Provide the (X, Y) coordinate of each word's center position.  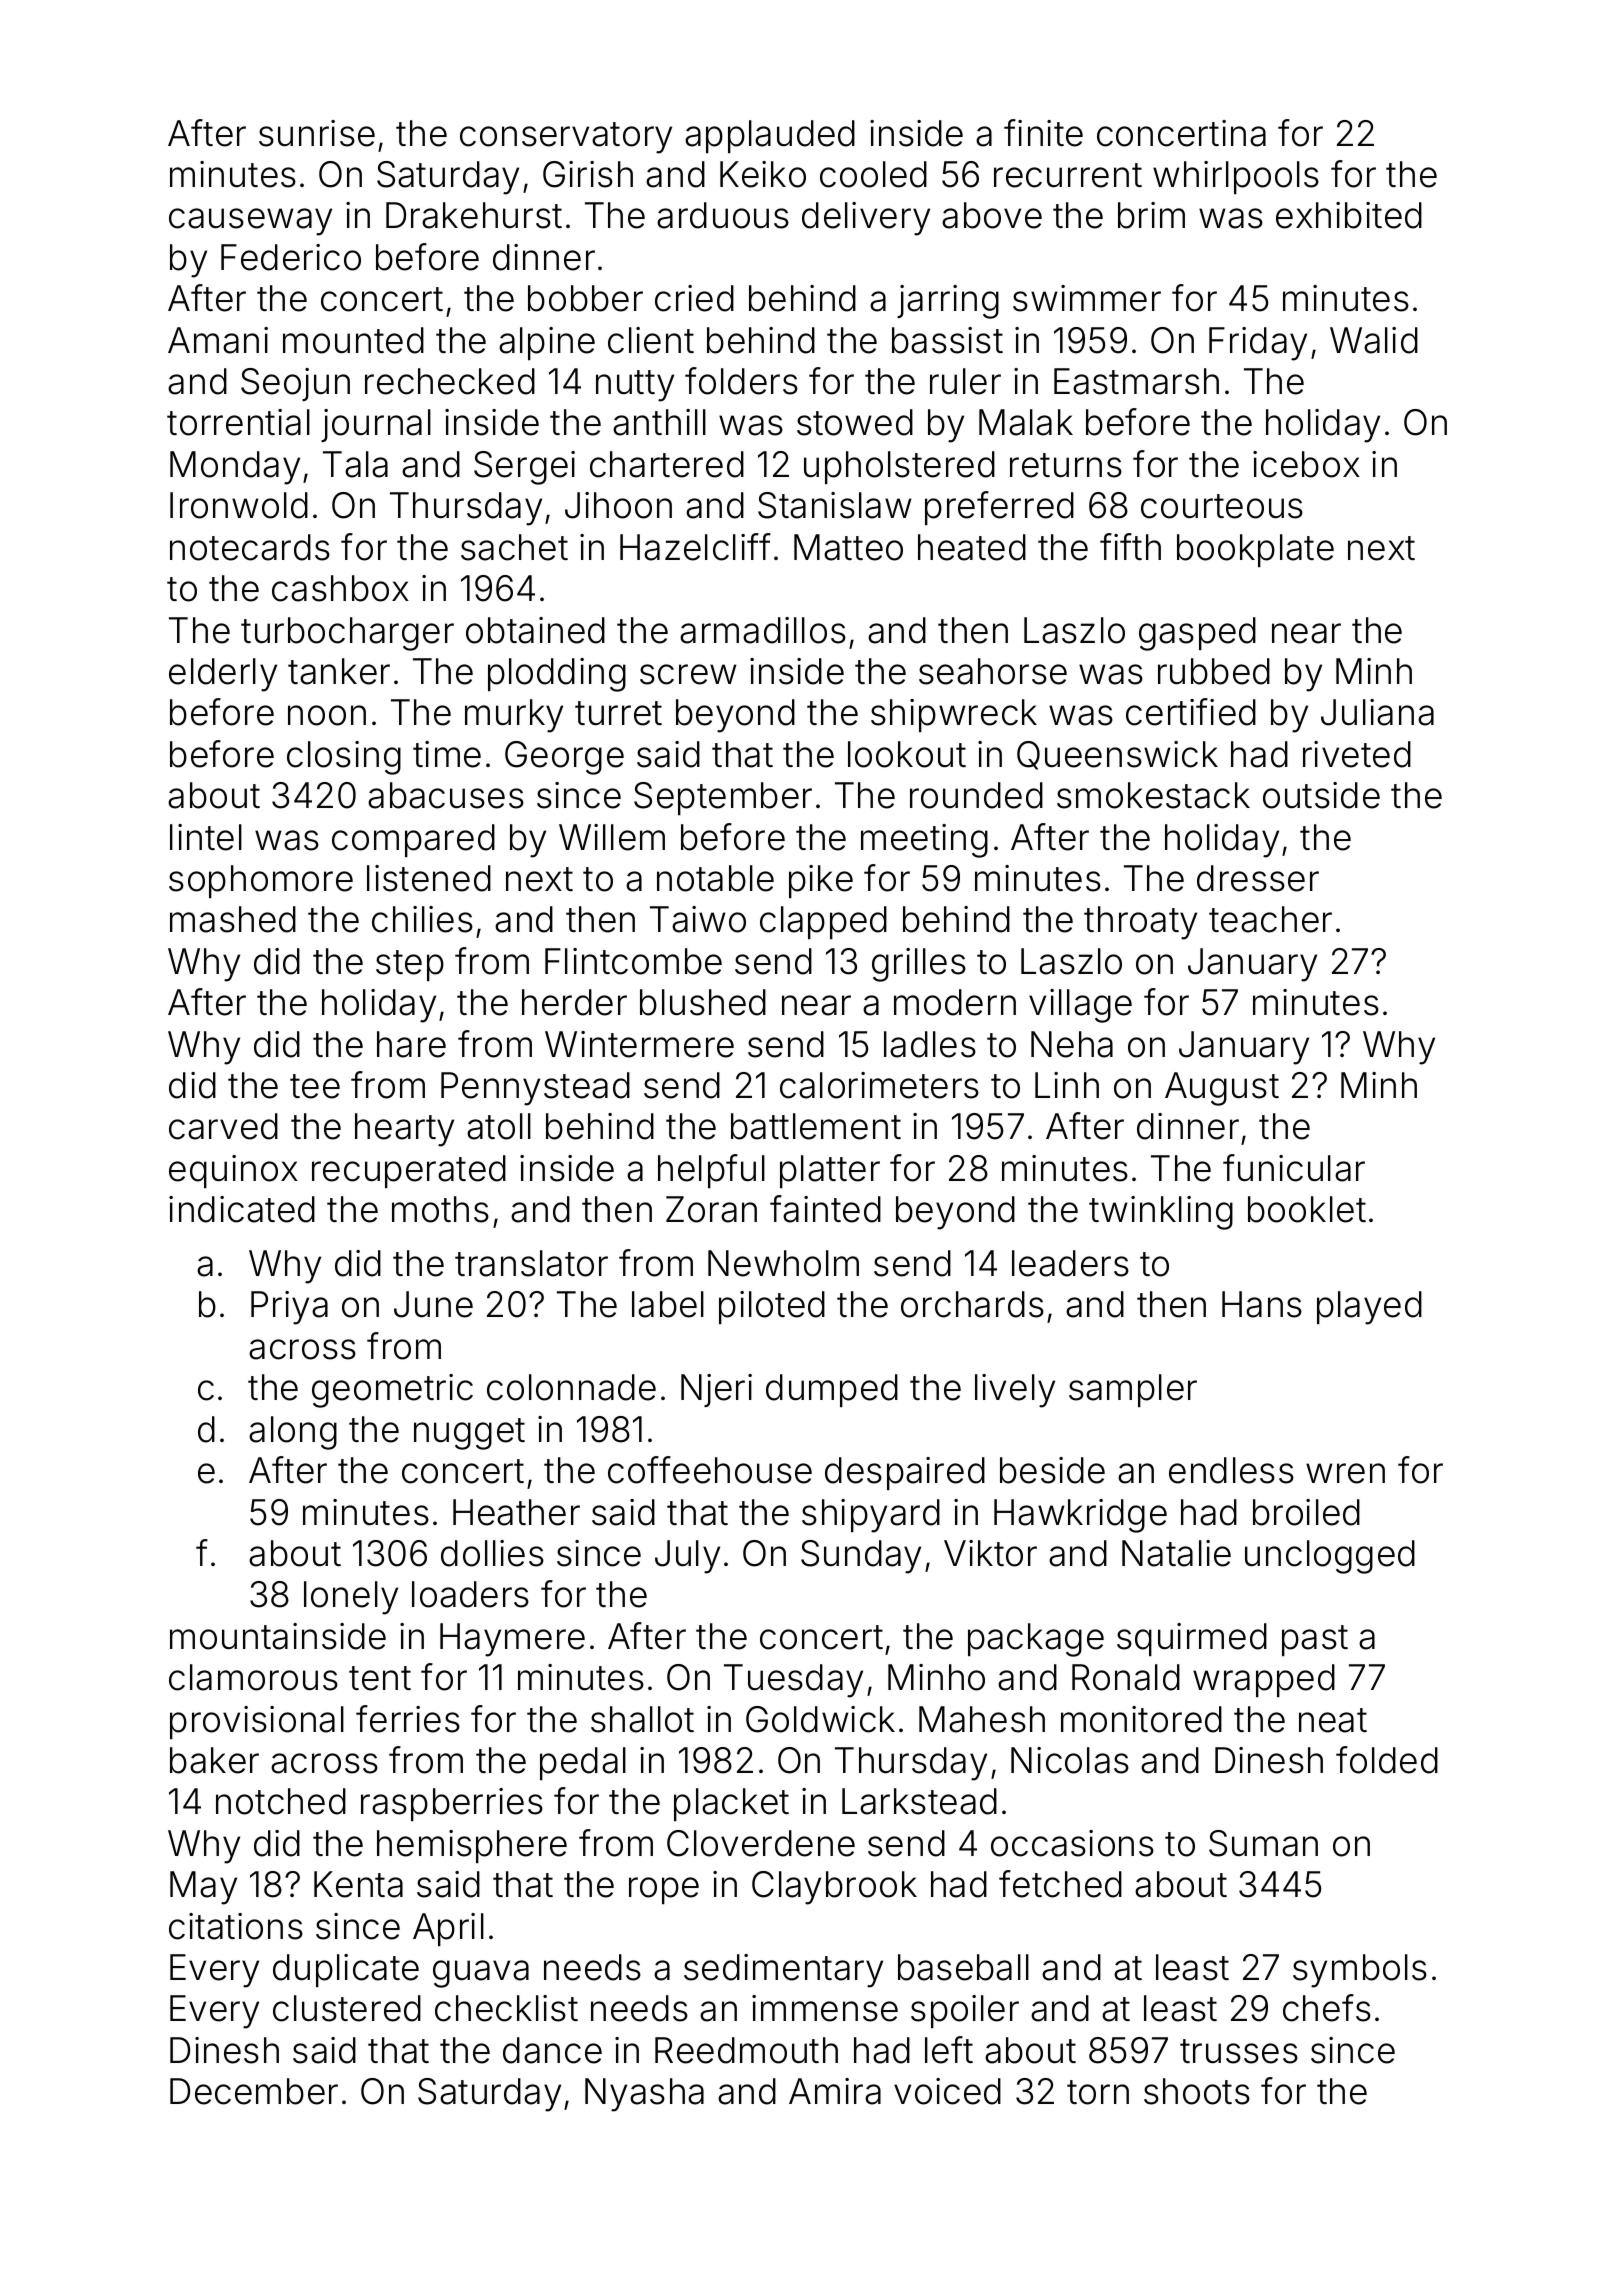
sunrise (317, 133)
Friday (1258, 344)
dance (552, 2050)
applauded (770, 136)
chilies (422, 919)
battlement (816, 1126)
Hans (1262, 1304)
